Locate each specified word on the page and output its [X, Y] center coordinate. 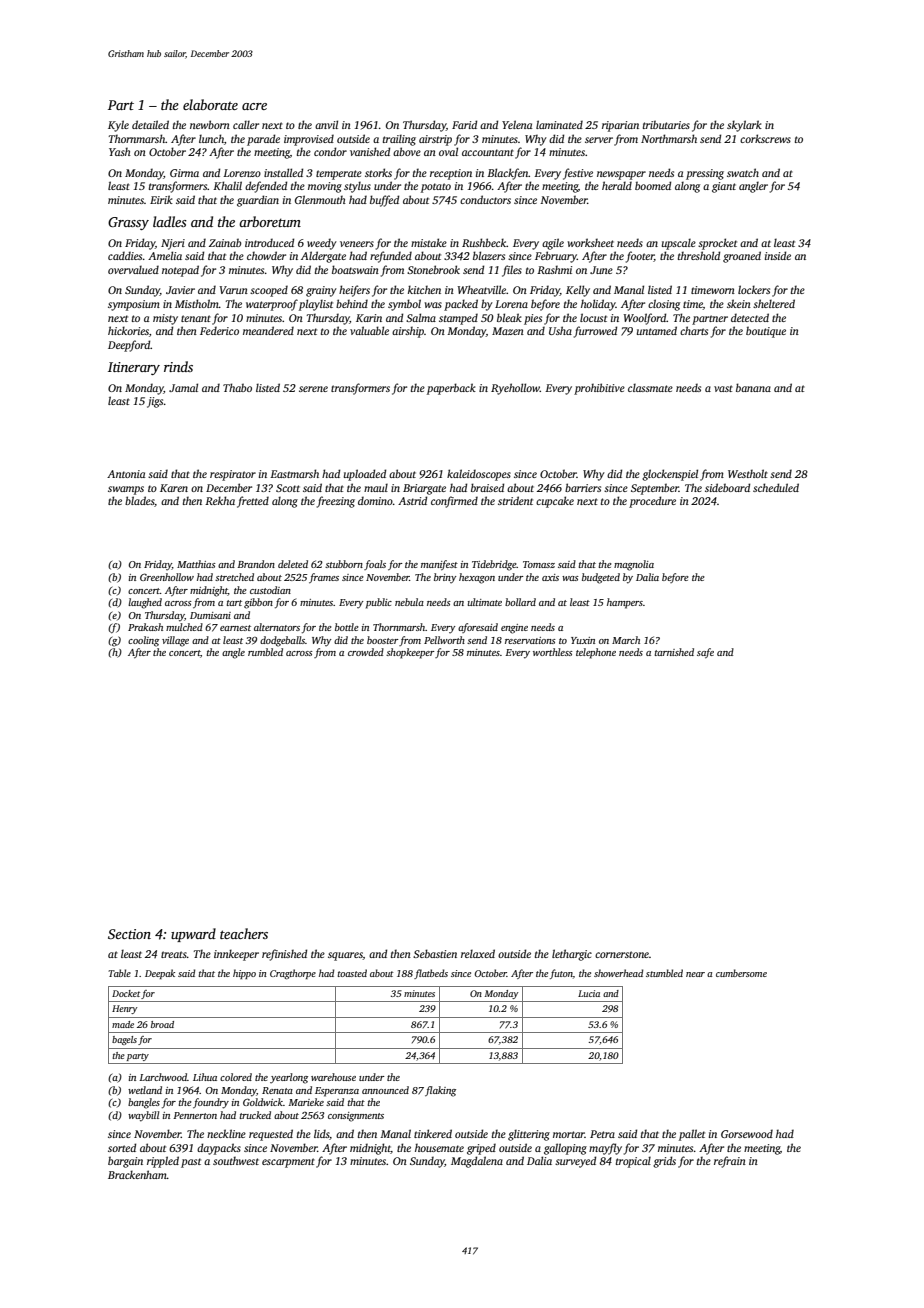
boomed [653, 185]
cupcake [555, 502]
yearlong [289, 1078]
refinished [284, 955]
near [695, 974]
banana [753, 387]
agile [553, 244]
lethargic [572, 955]
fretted [253, 502]
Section [129, 934]
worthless [553, 652]
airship [408, 332]
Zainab [225, 242]
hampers [625, 603]
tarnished [674, 652]
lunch [211, 138]
